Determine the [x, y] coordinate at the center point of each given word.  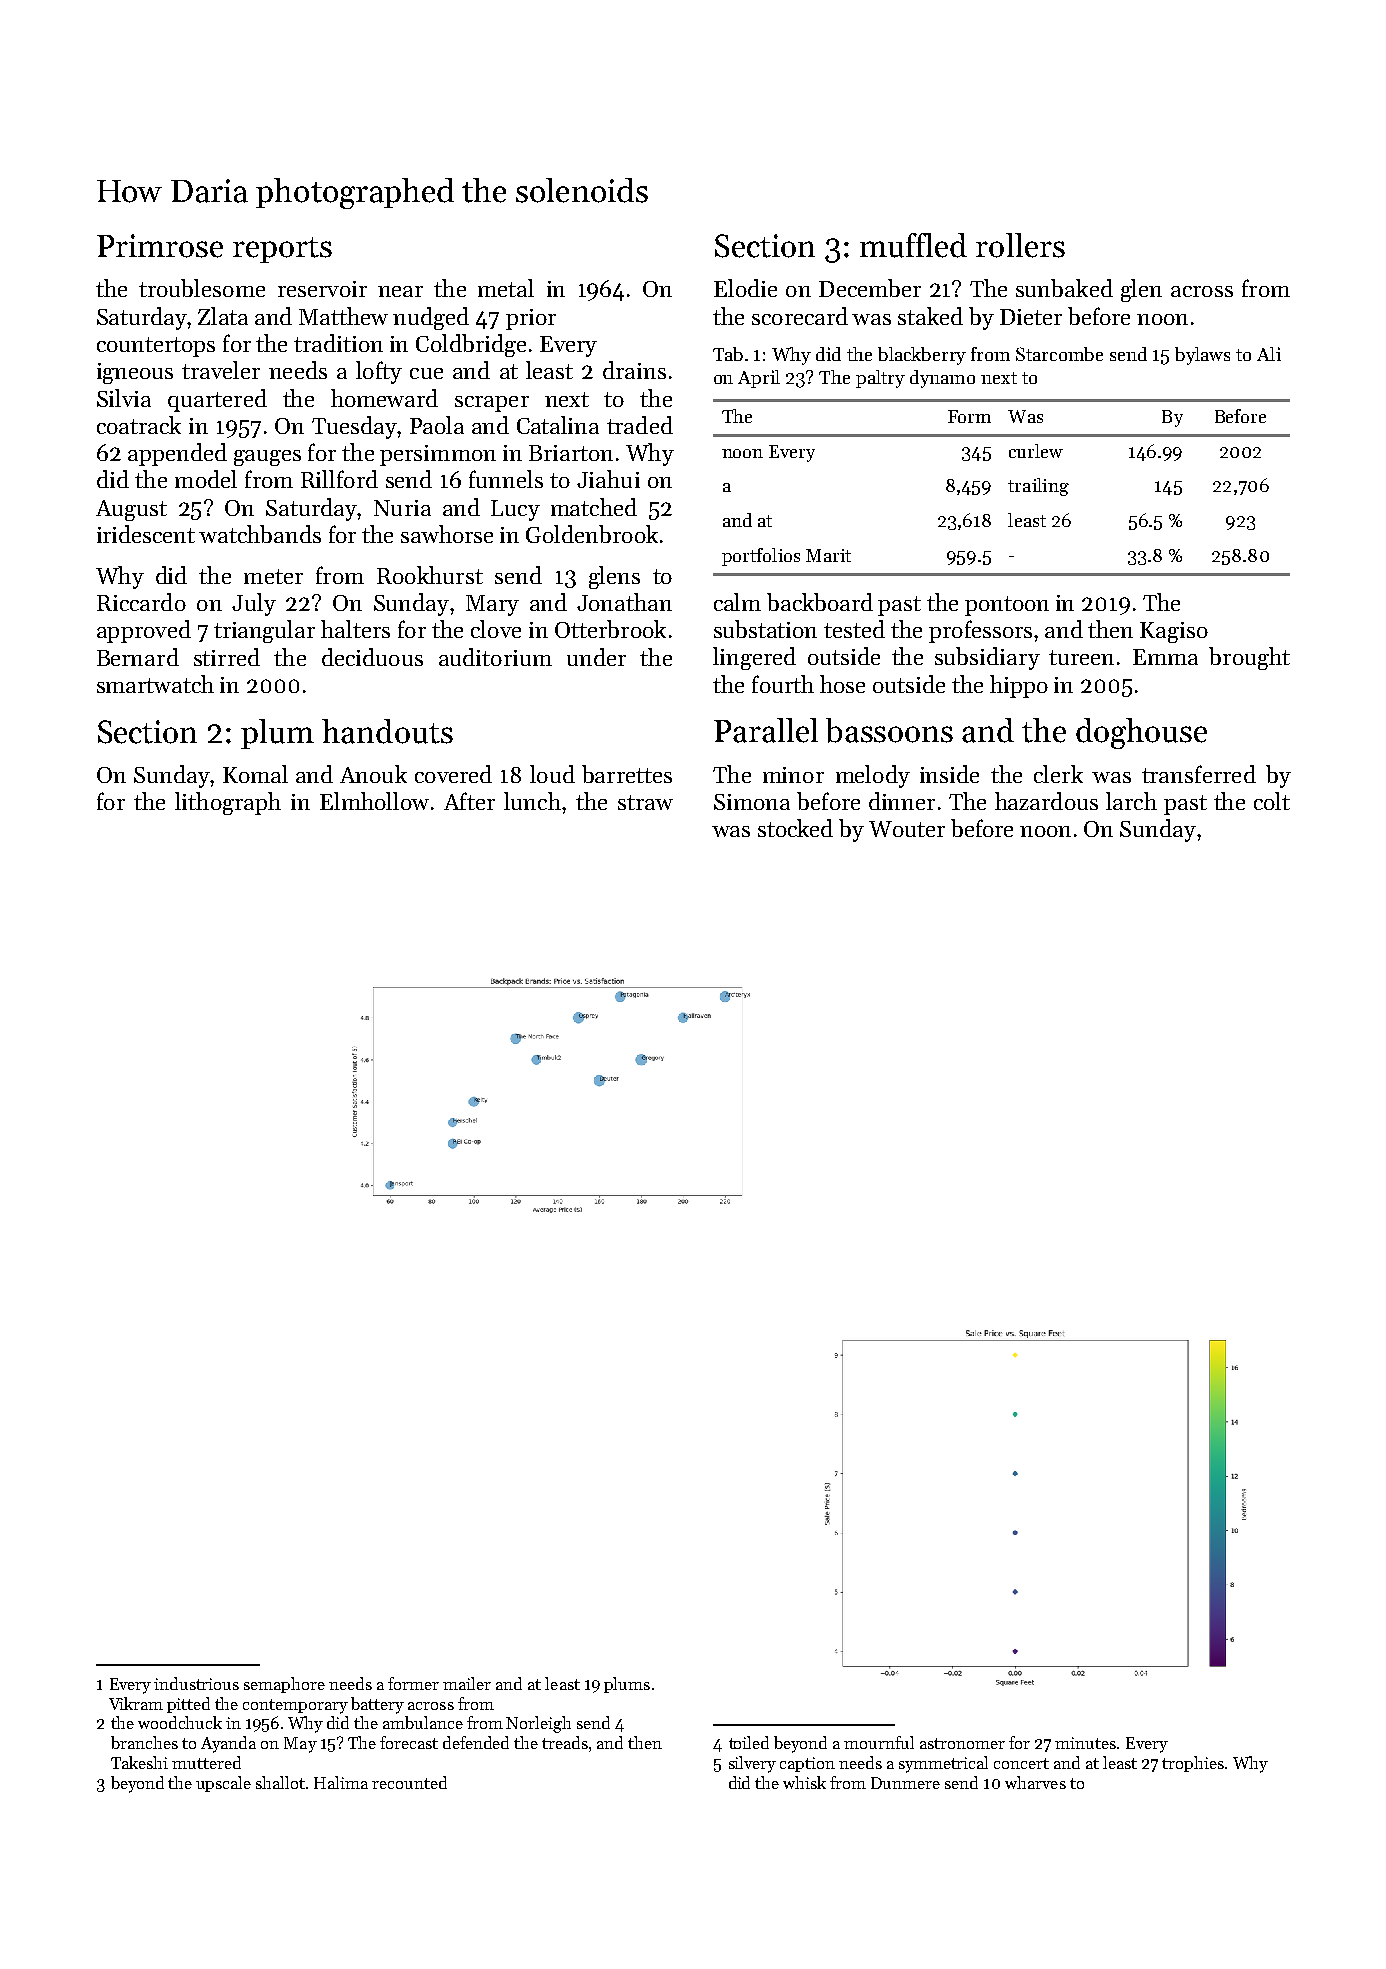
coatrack [139, 425]
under [596, 657]
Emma [1165, 657]
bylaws [1202, 356]
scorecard [800, 316]
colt [1272, 801]
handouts [387, 731]
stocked [795, 828]
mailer [467, 1683]
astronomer [962, 1743]
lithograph [228, 803]
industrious [196, 1683]
